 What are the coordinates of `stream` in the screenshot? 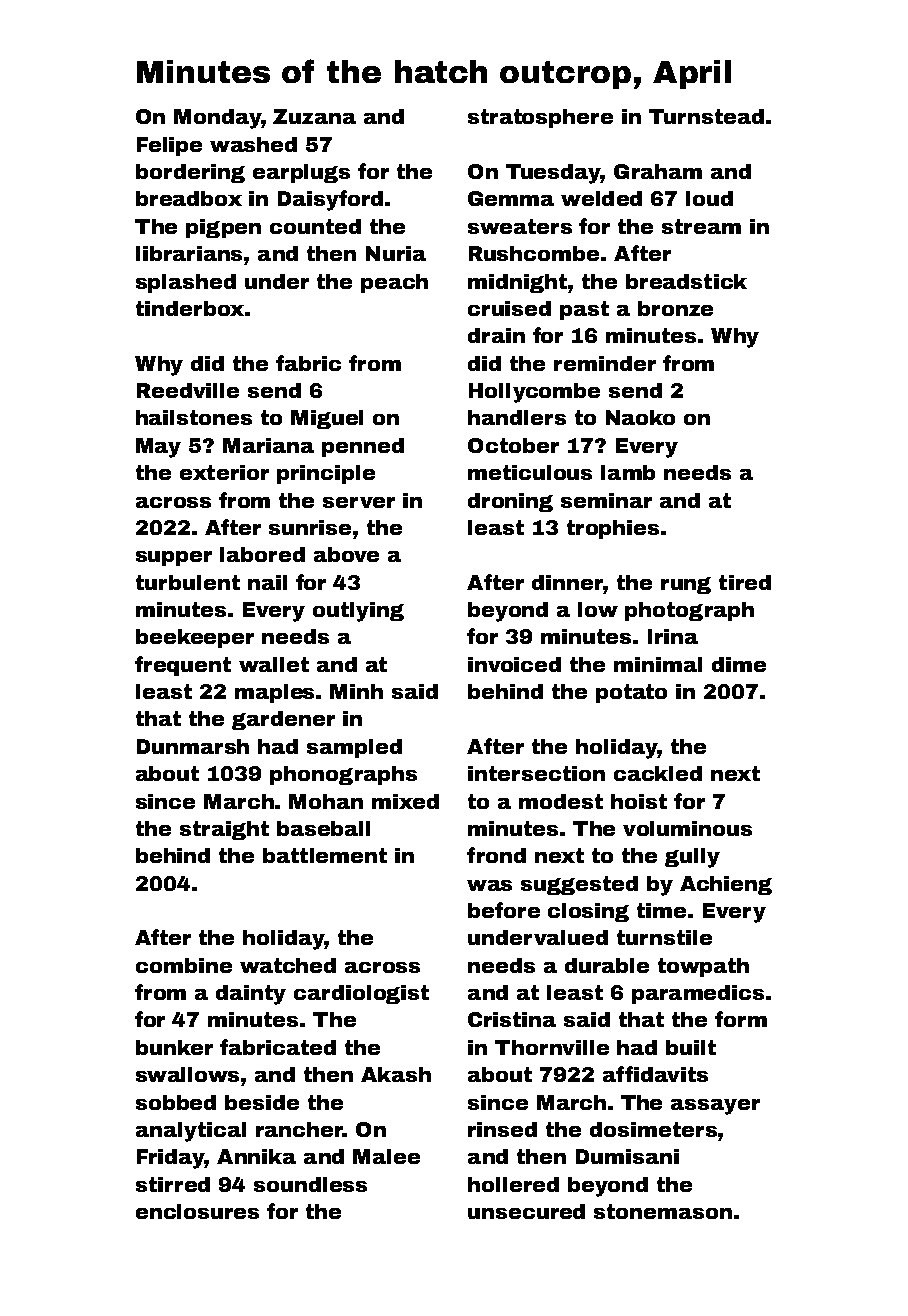 It's located at (701, 226).
